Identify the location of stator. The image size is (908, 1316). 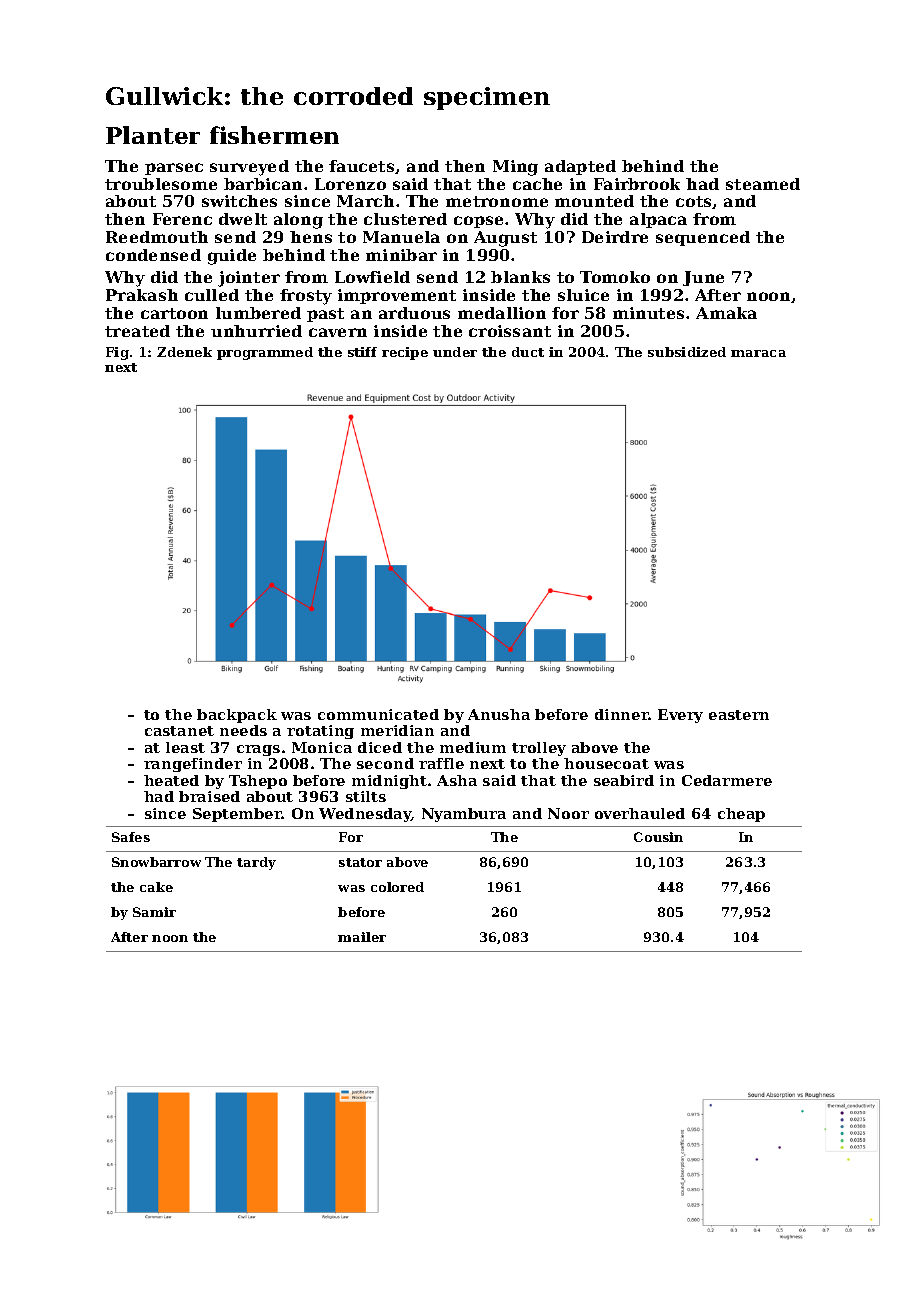
(360, 862).
